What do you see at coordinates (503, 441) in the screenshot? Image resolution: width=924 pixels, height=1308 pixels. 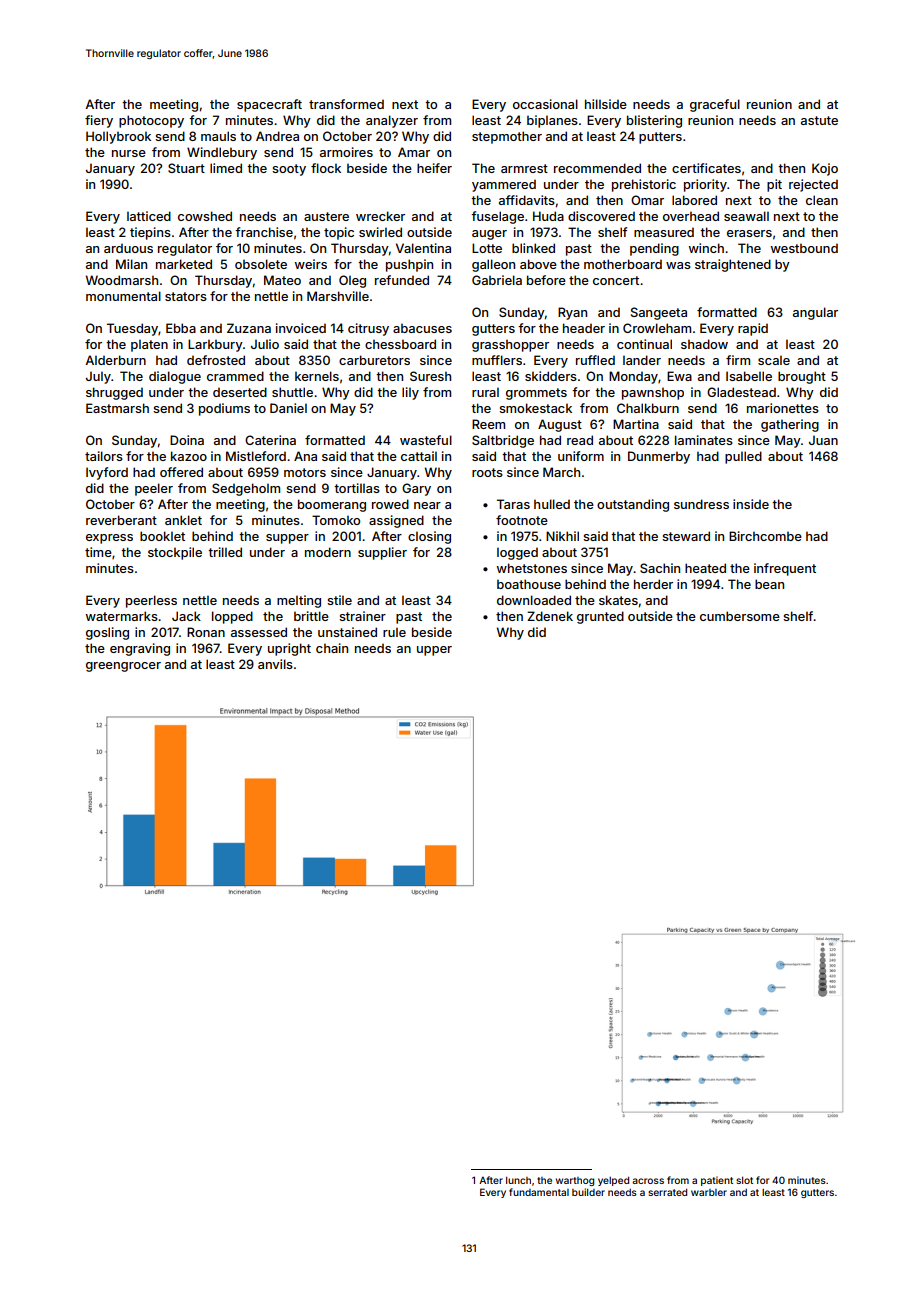 I see `Saltbridge` at bounding box center [503, 441].
